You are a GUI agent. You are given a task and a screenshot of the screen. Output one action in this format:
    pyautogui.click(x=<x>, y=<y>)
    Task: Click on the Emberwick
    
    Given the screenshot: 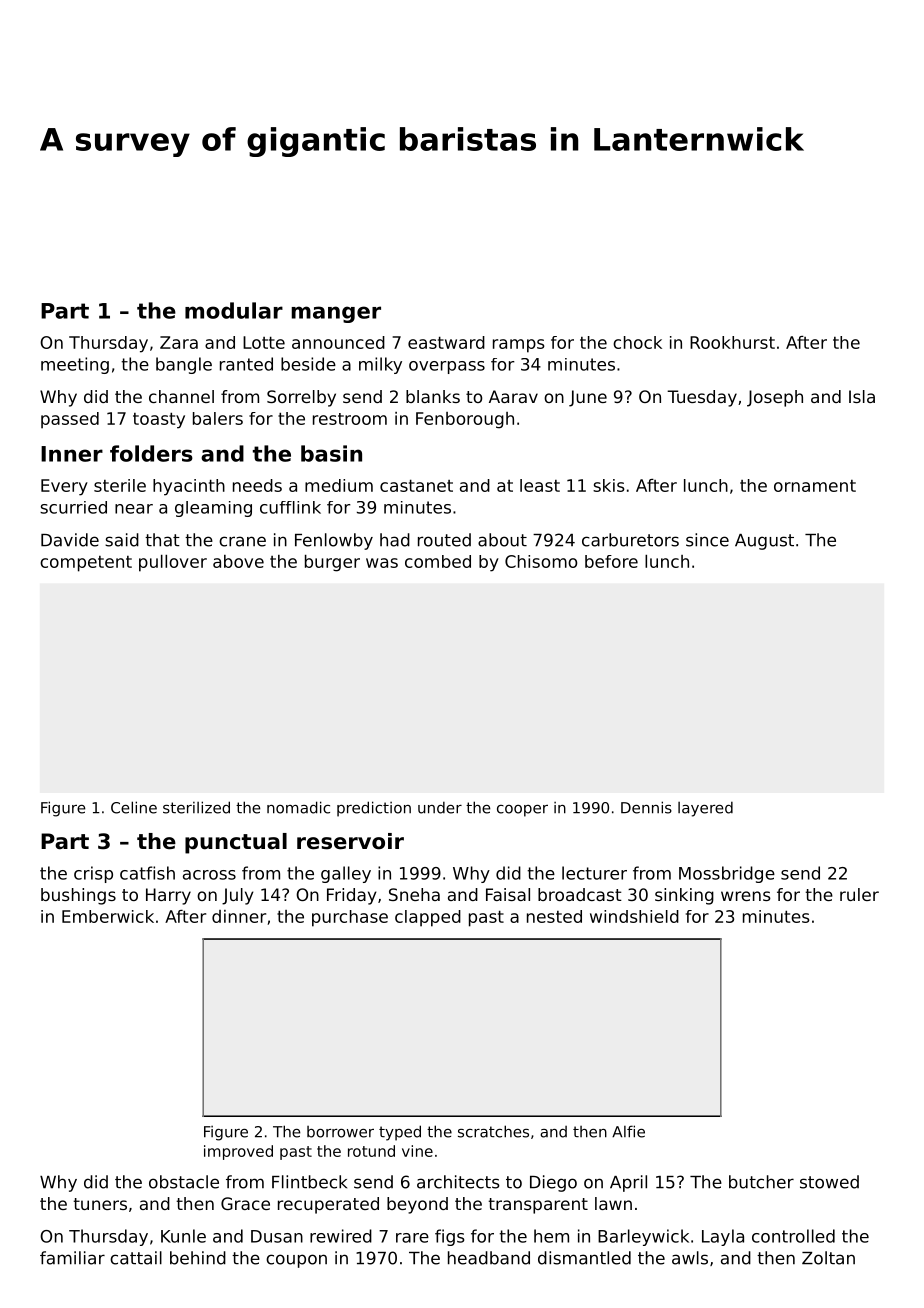 What is the action you would take?
    pyautogui.click(x=108, y=916)
